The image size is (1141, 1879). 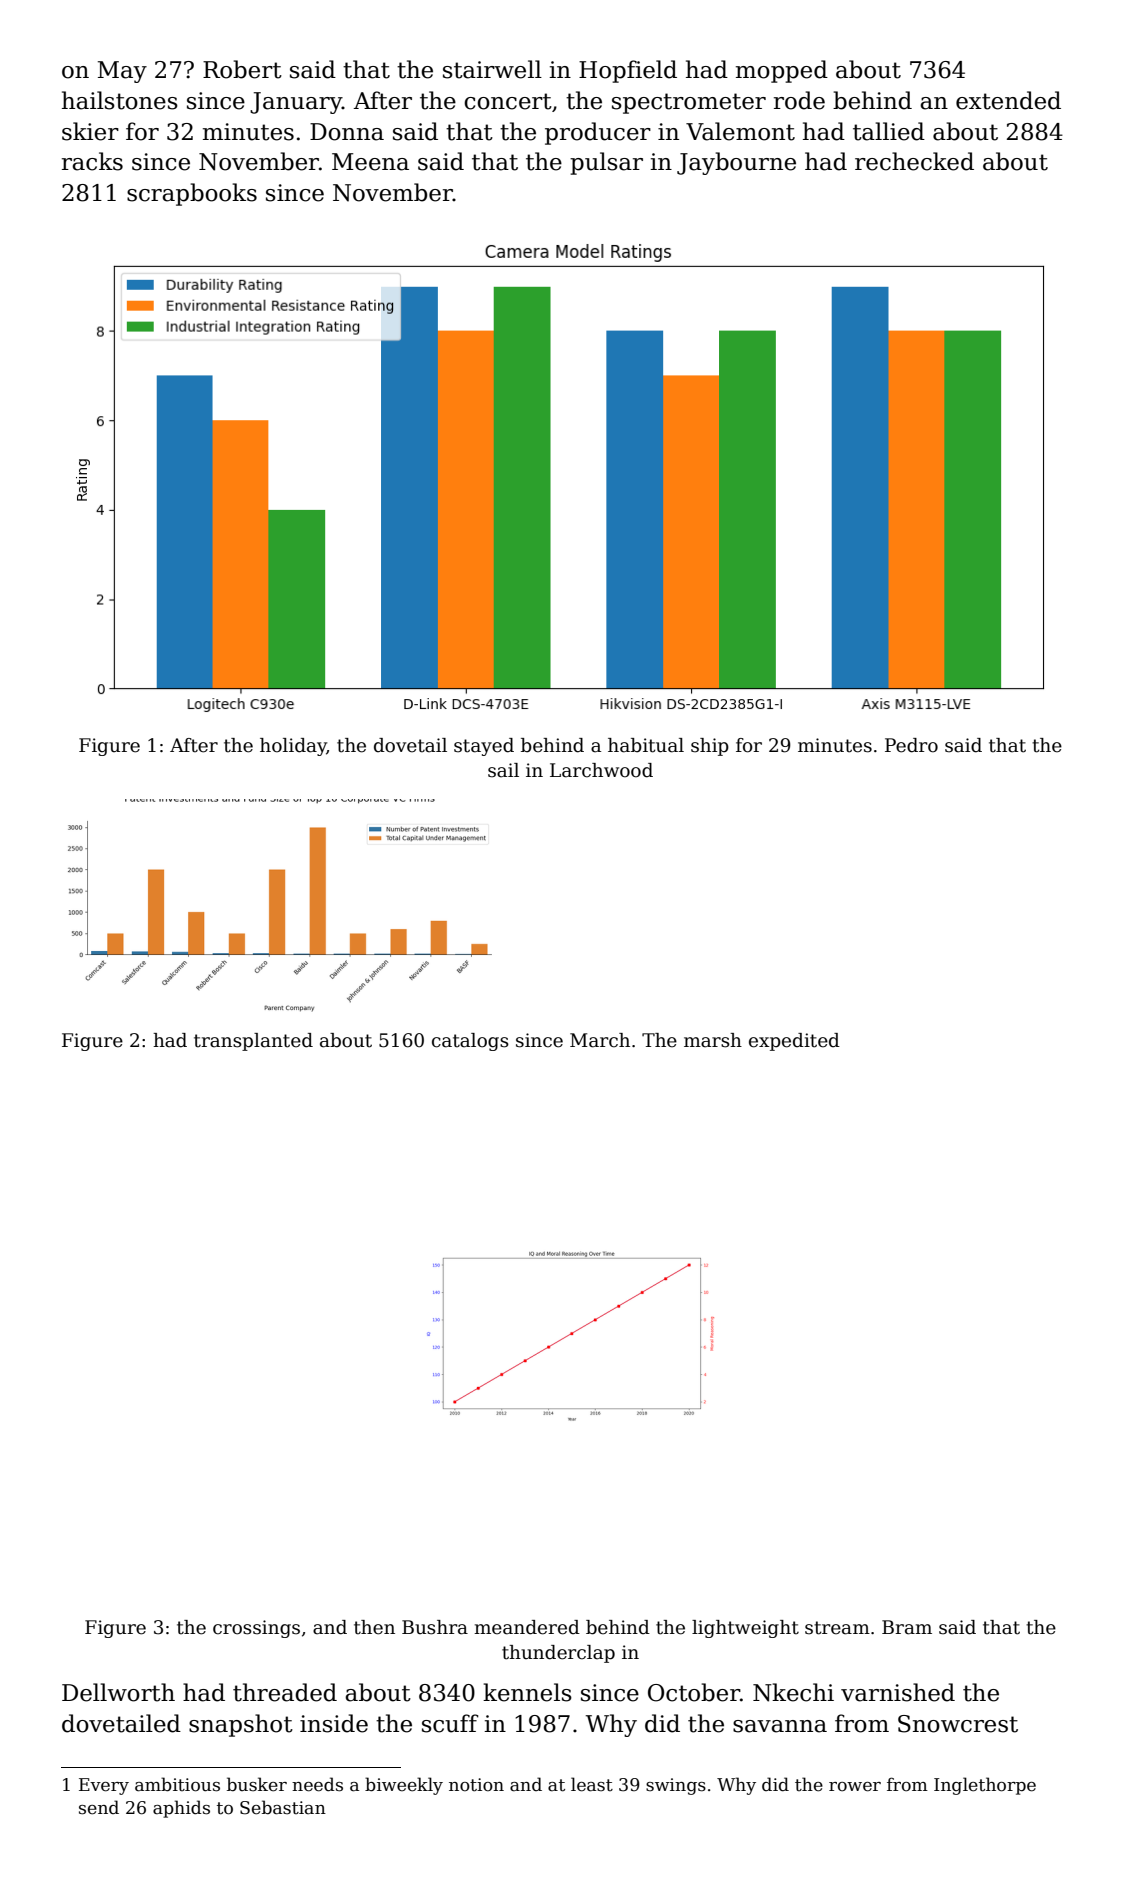 What do you see at coordinates (713, 1040) in the page?
I see `marsh` at bounding box center [713, 1040].
